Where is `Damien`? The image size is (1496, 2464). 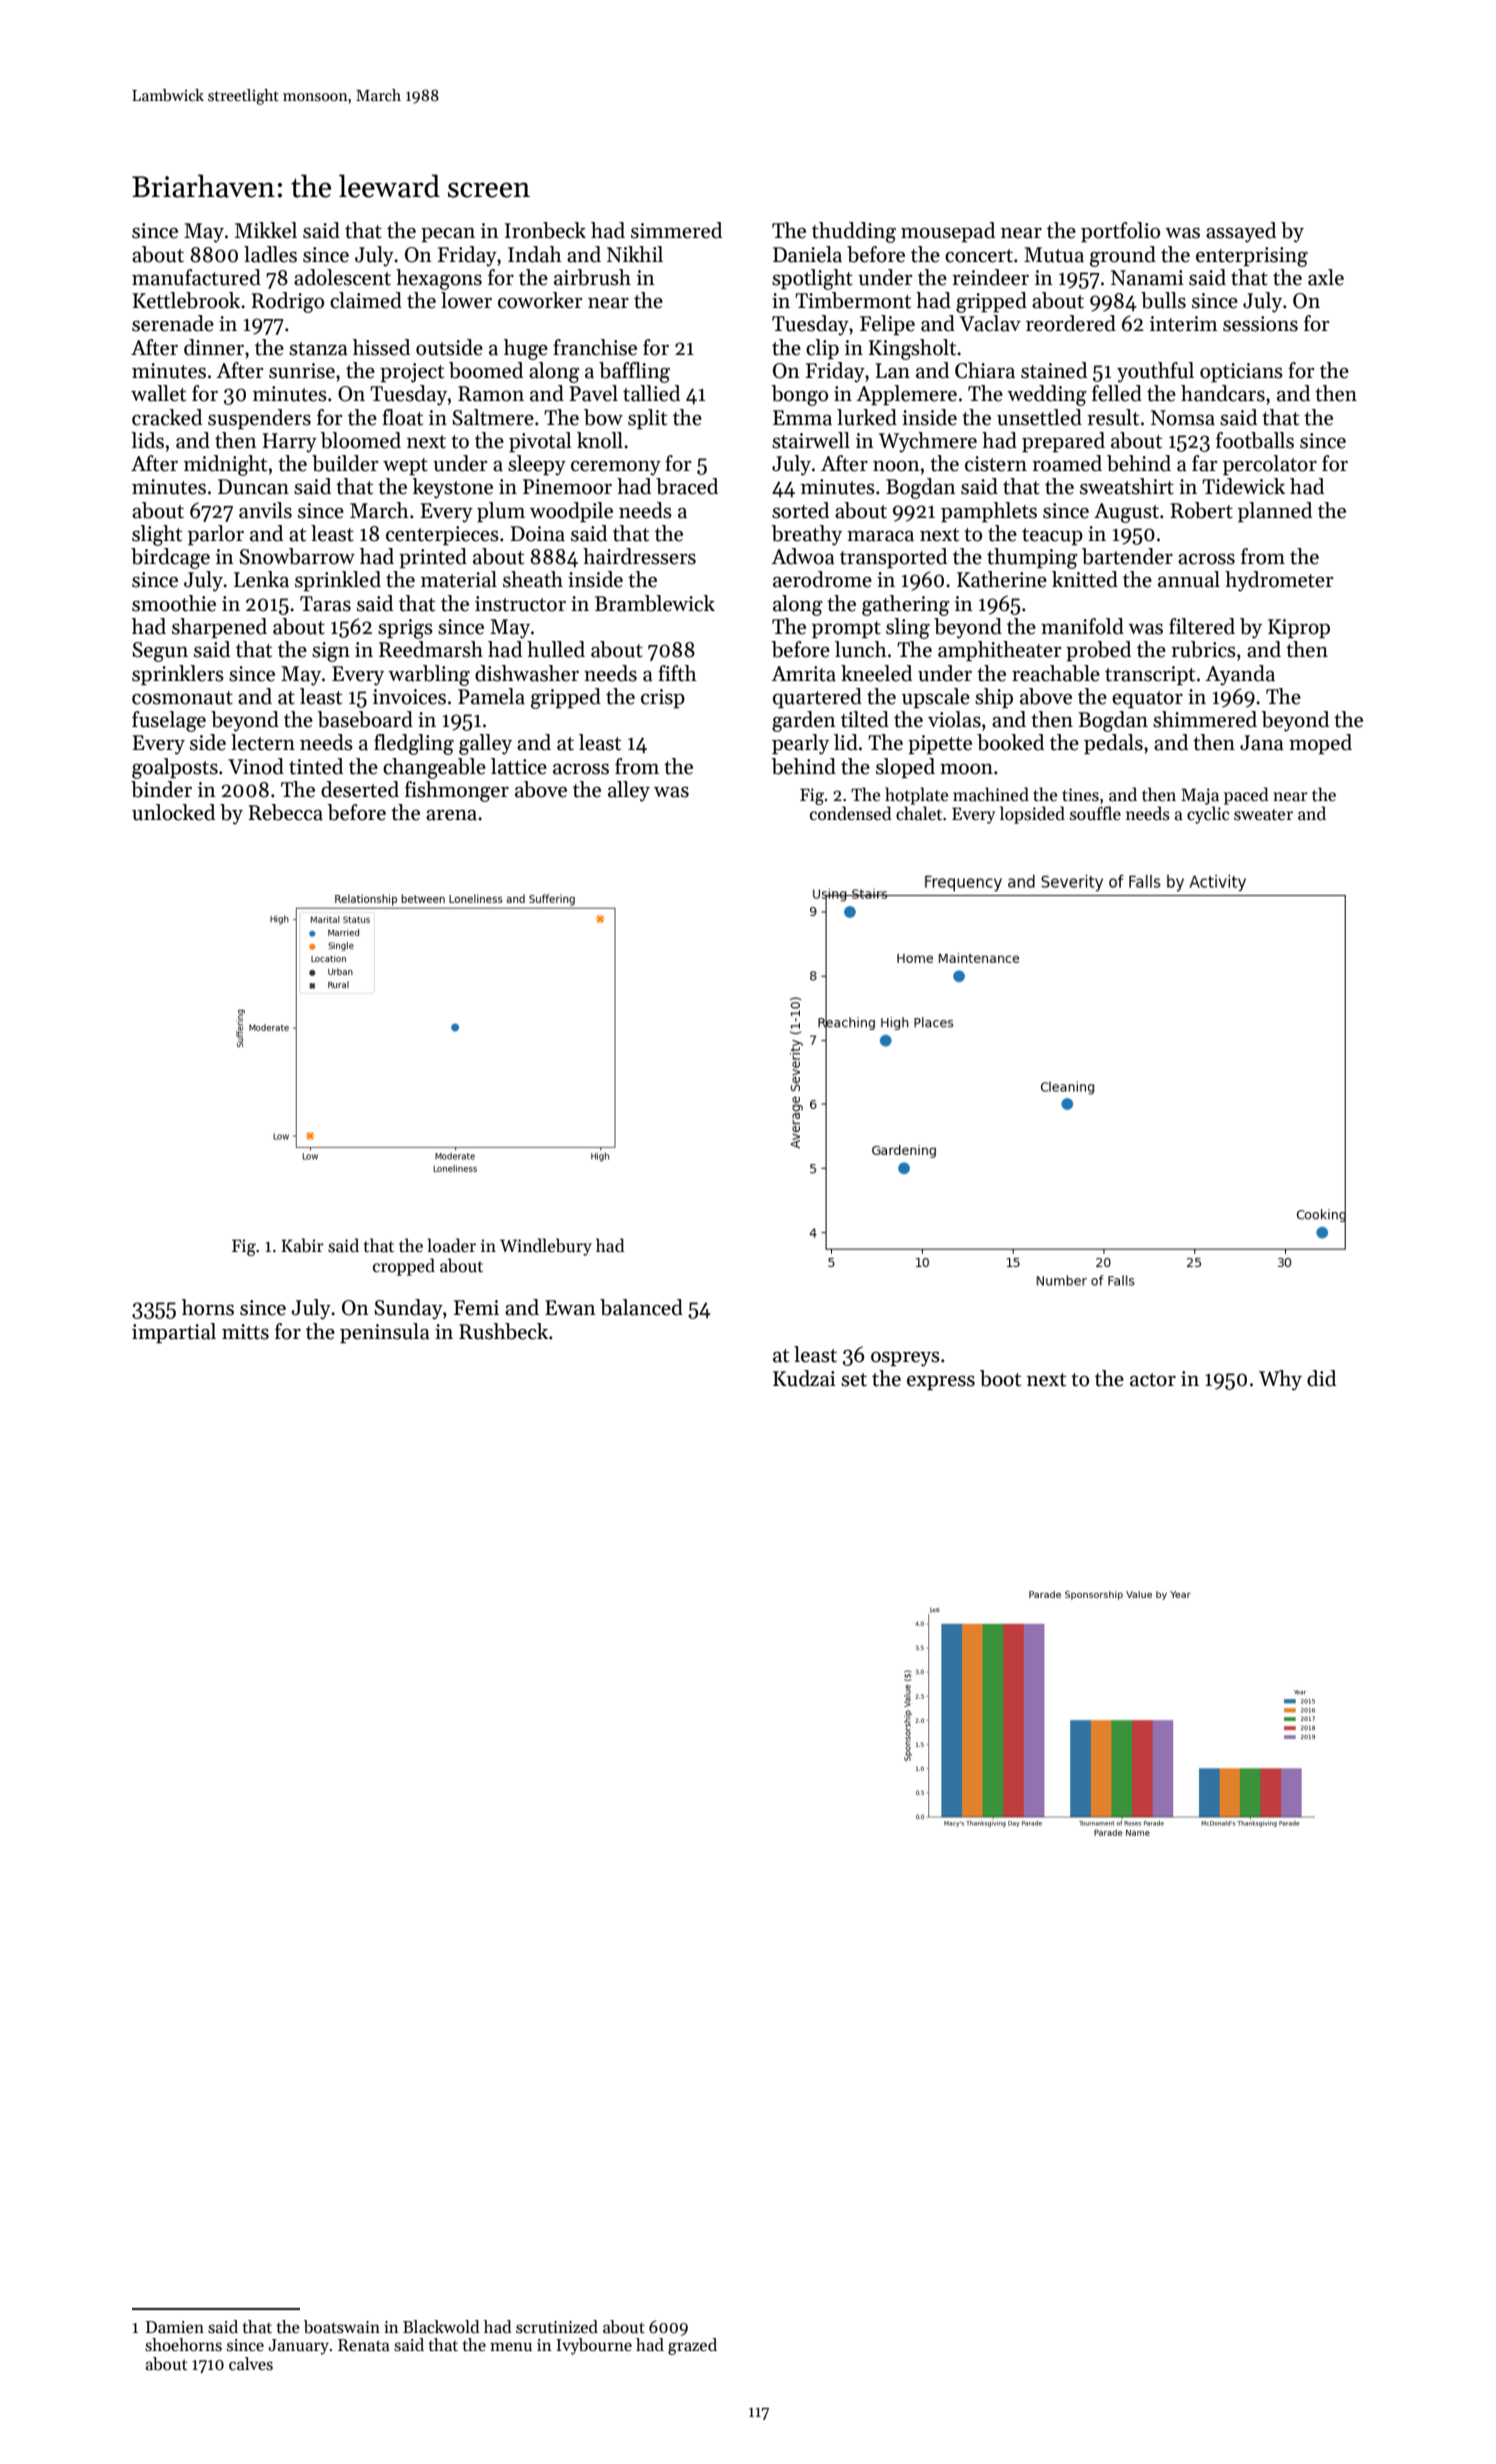
Damien is located at coordinates (175, 2327).
